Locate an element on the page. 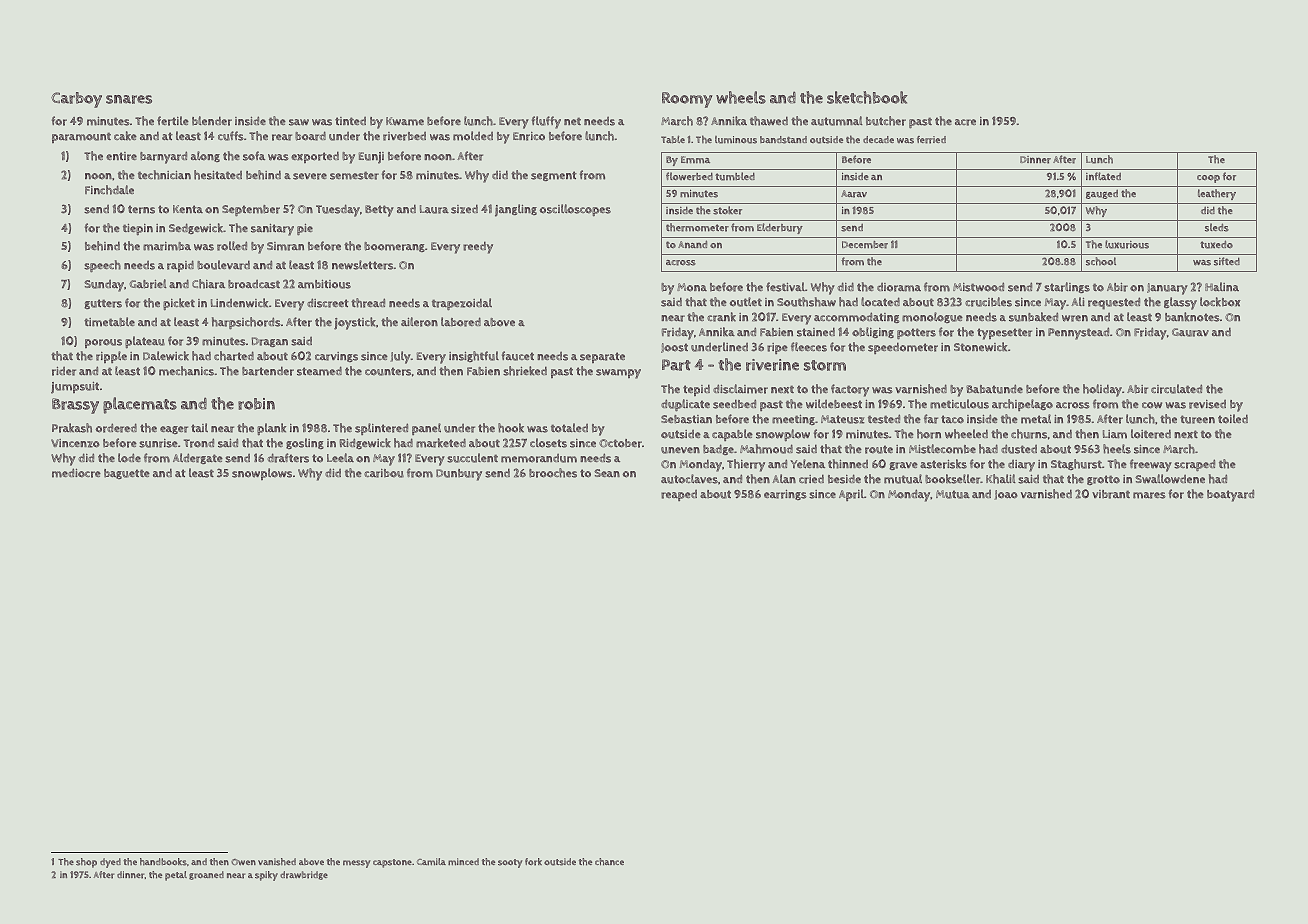 The height and width of the page is (924, 1308). Roomy is located at coordinates (687, 100).
